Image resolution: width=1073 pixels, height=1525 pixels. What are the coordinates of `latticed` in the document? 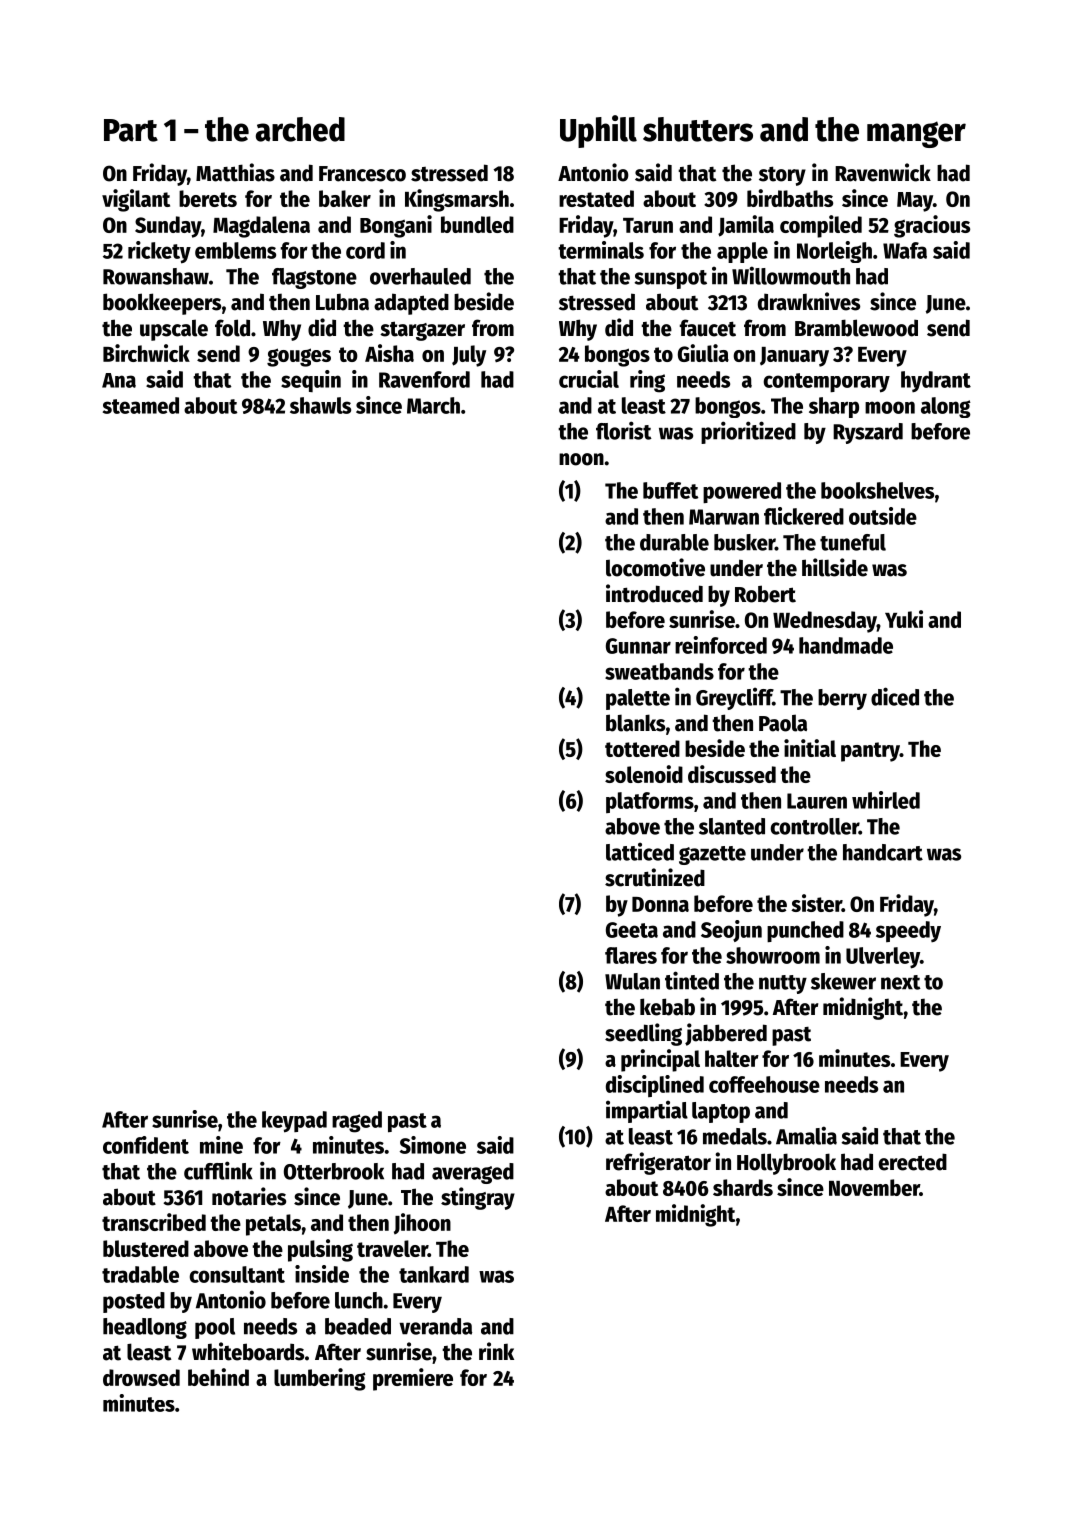 It's located at (640, 851).
